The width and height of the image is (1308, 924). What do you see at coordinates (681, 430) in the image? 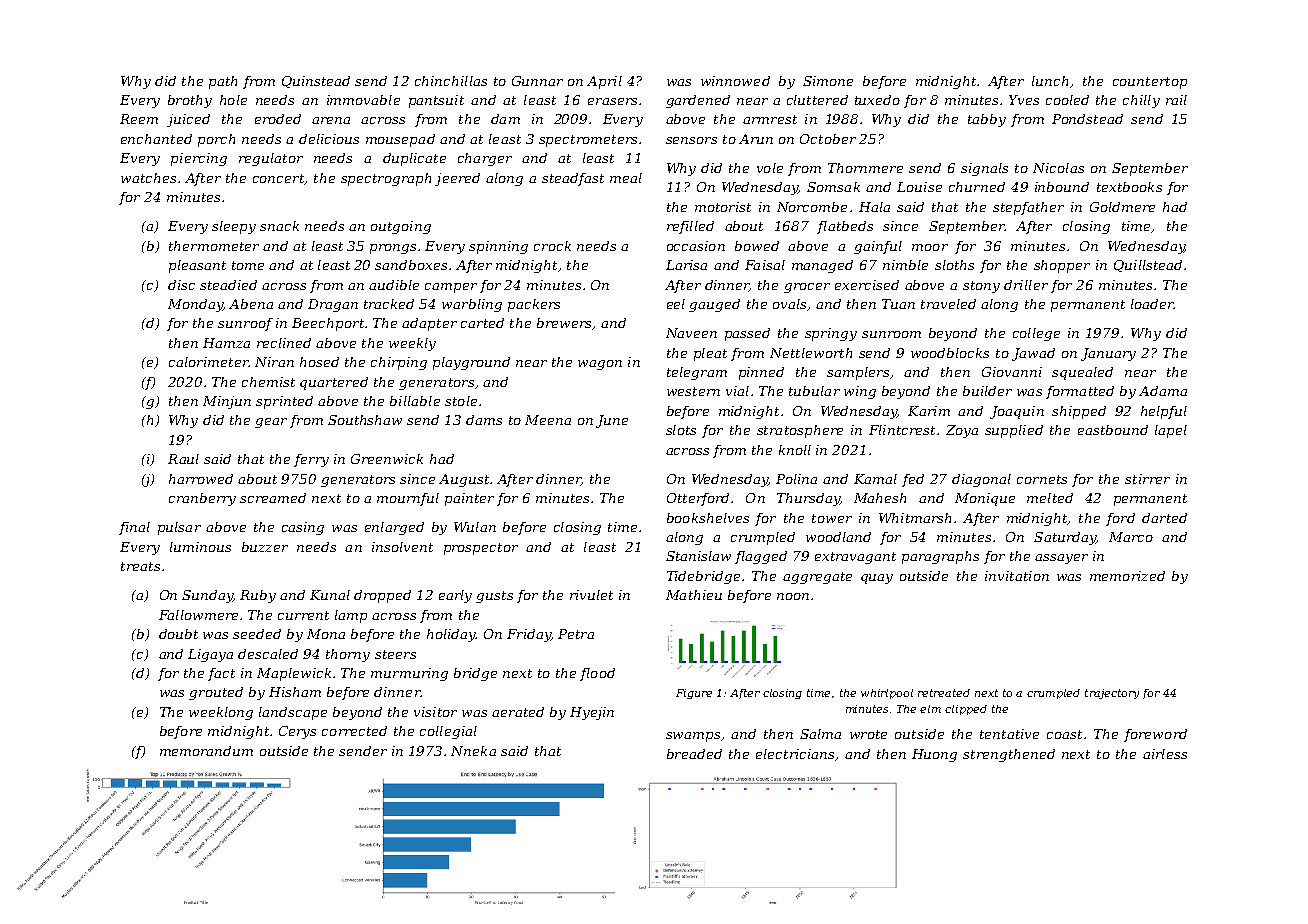
I see `slots` at bounding box center [681, 430].
